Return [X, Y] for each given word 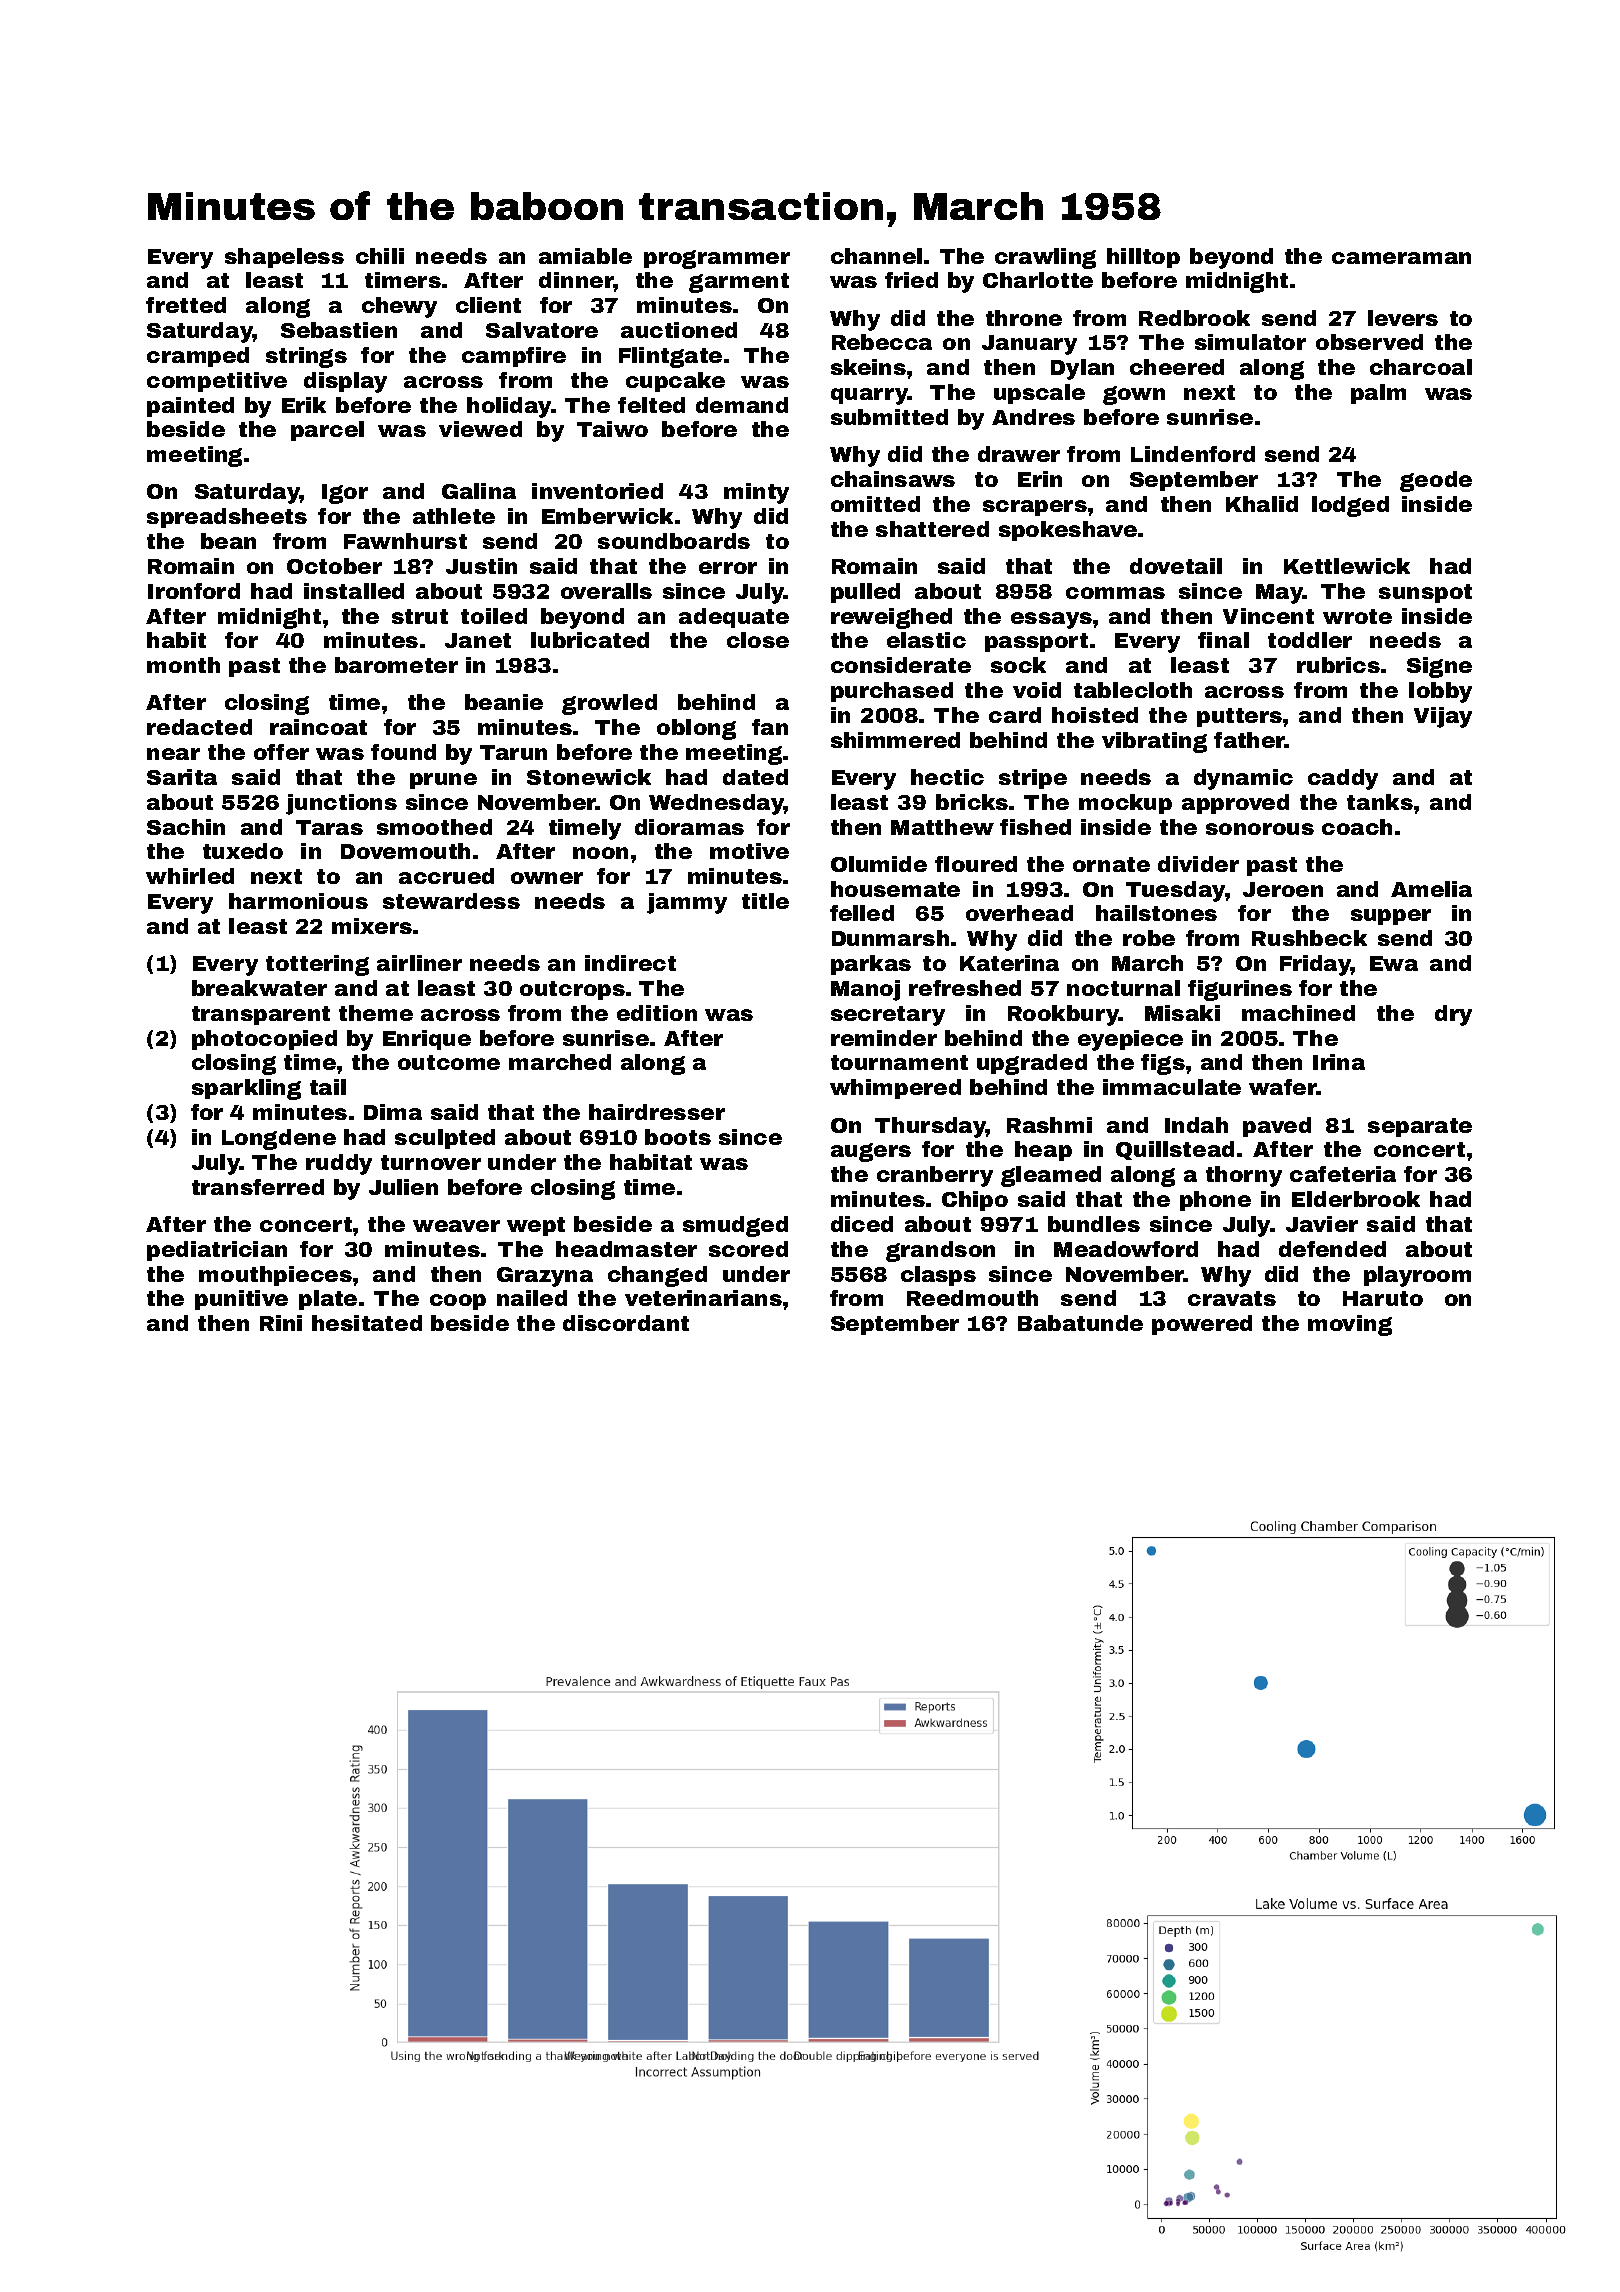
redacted [199, 727]
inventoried [597, 491]
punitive [241, 1300]
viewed [480, 429]
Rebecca [882, 342]
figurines [1240, 990]
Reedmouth [972, 1298]
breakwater [259, 988]
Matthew [942, 827]
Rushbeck [1309, 938]
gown [1134, 395]
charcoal [1421, 367]
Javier [1322, 1224]
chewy [399, 307]
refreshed [965, 988]
